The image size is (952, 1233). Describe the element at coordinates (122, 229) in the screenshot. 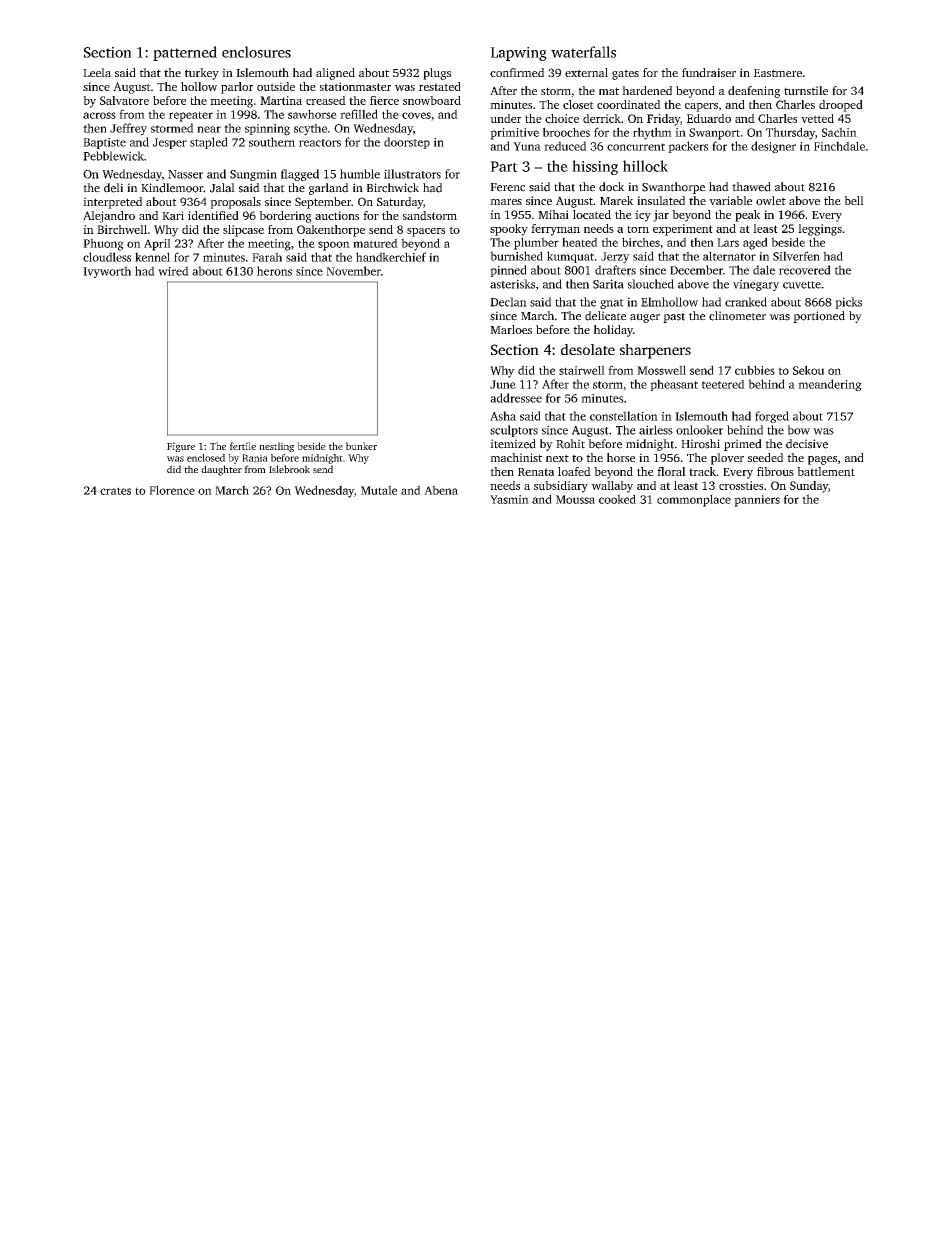

I see `Birchwell` at that location.
